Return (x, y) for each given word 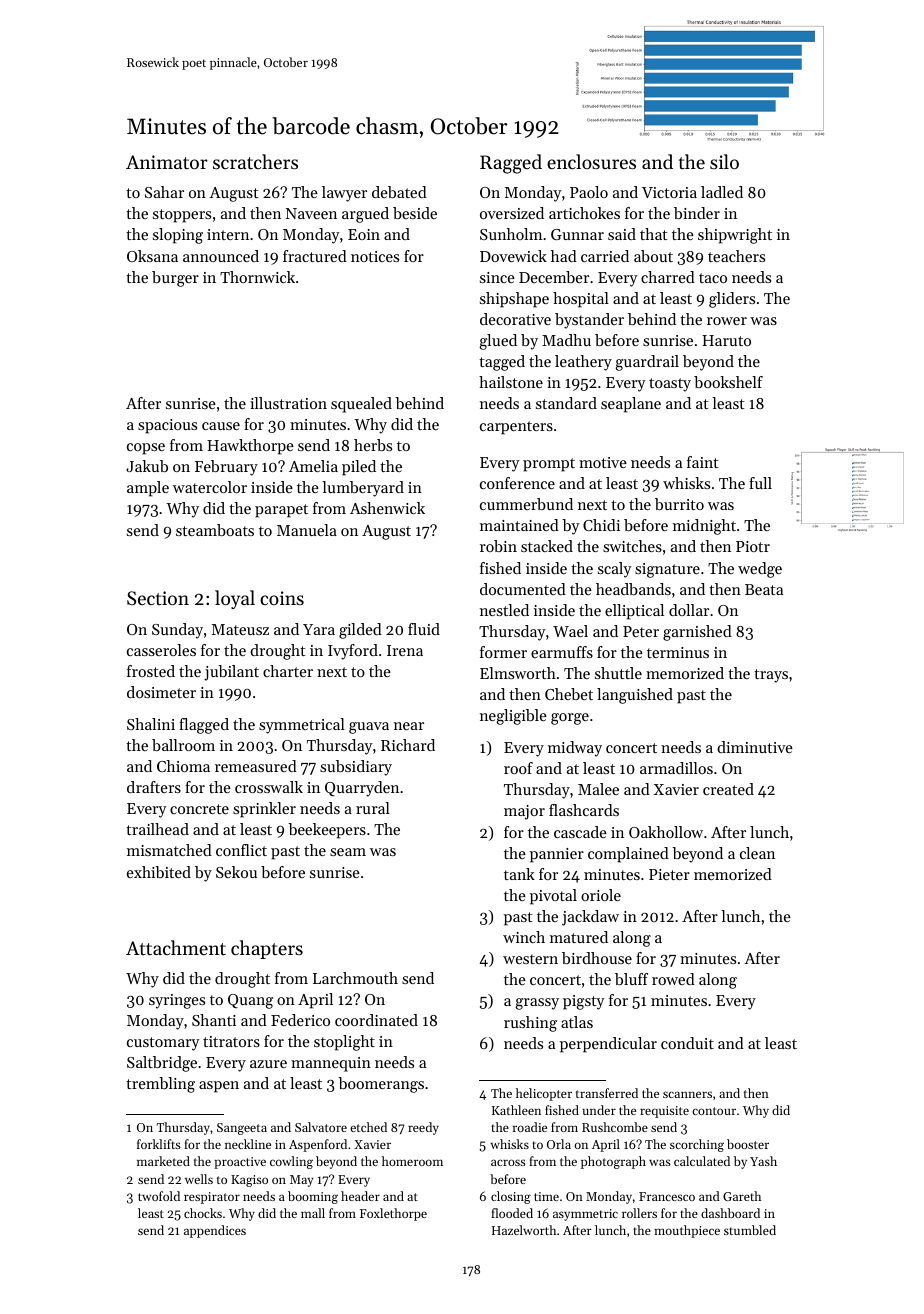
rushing (530, 1024)
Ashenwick (387, 508)
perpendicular (608, 1045)
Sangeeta (242, 1129)
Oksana (152, 256)
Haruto (726, 340)
